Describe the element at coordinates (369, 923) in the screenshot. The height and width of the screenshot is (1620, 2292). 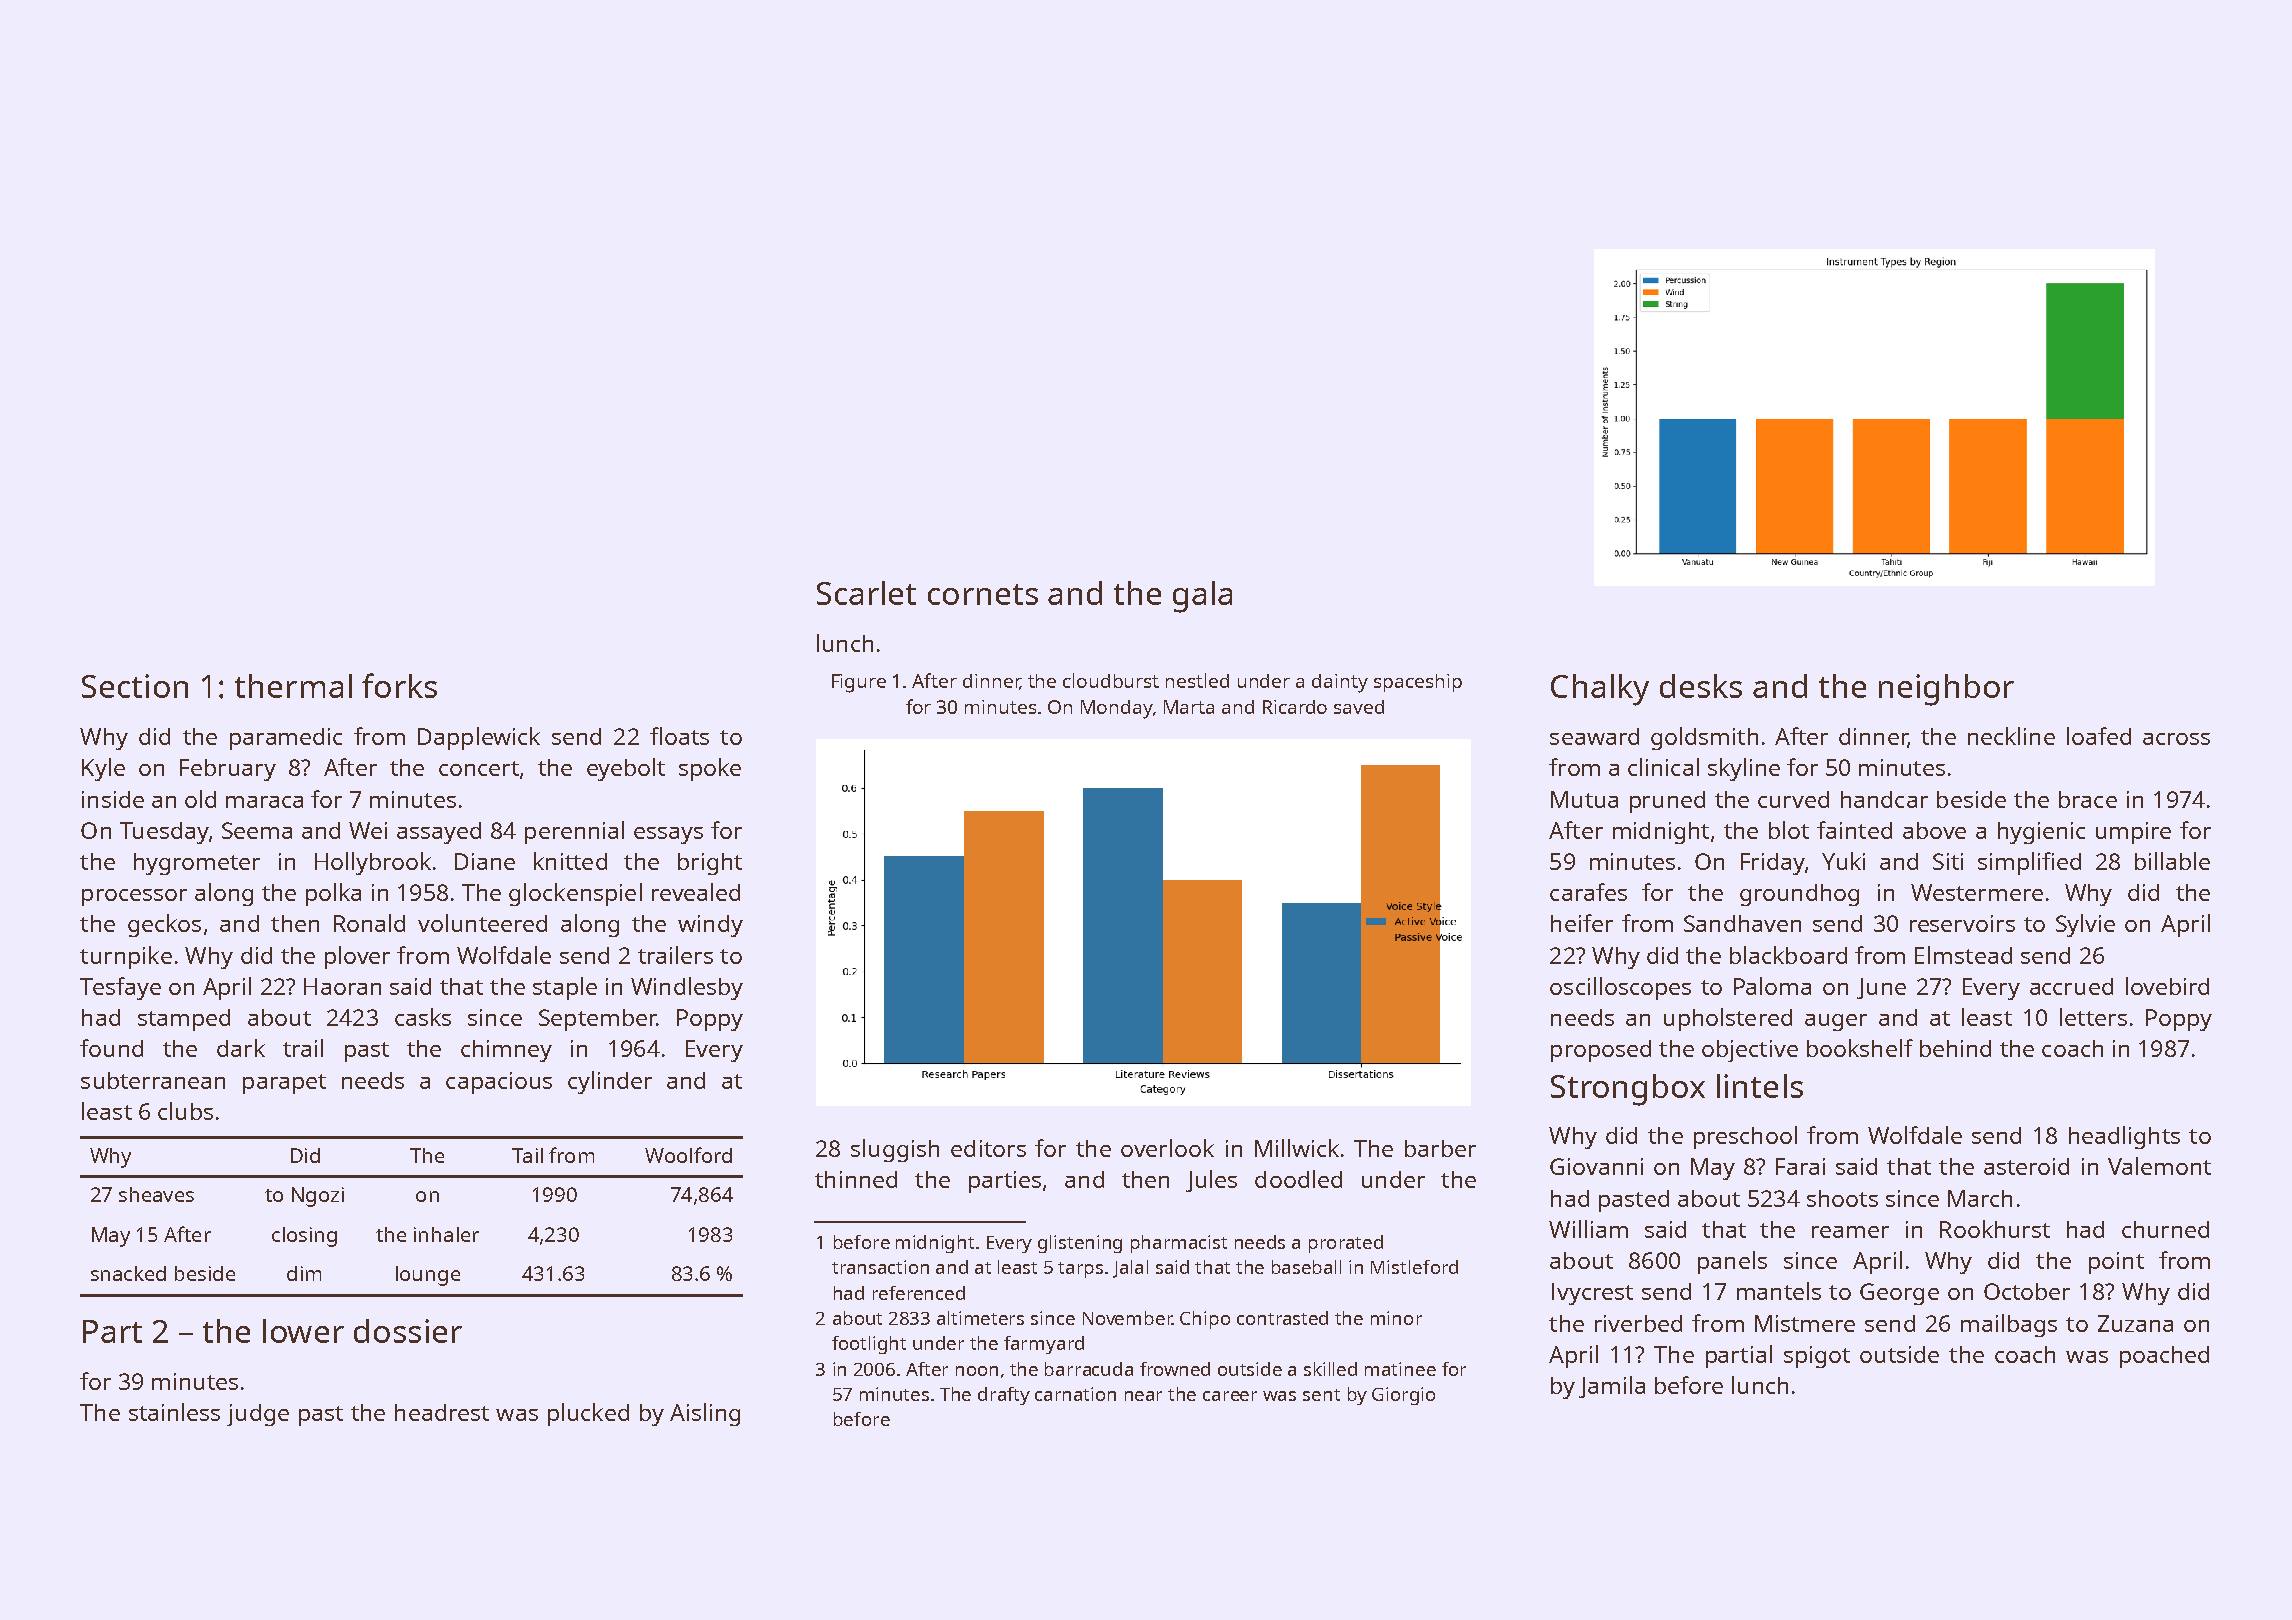
I see `Ronald` at that location.
